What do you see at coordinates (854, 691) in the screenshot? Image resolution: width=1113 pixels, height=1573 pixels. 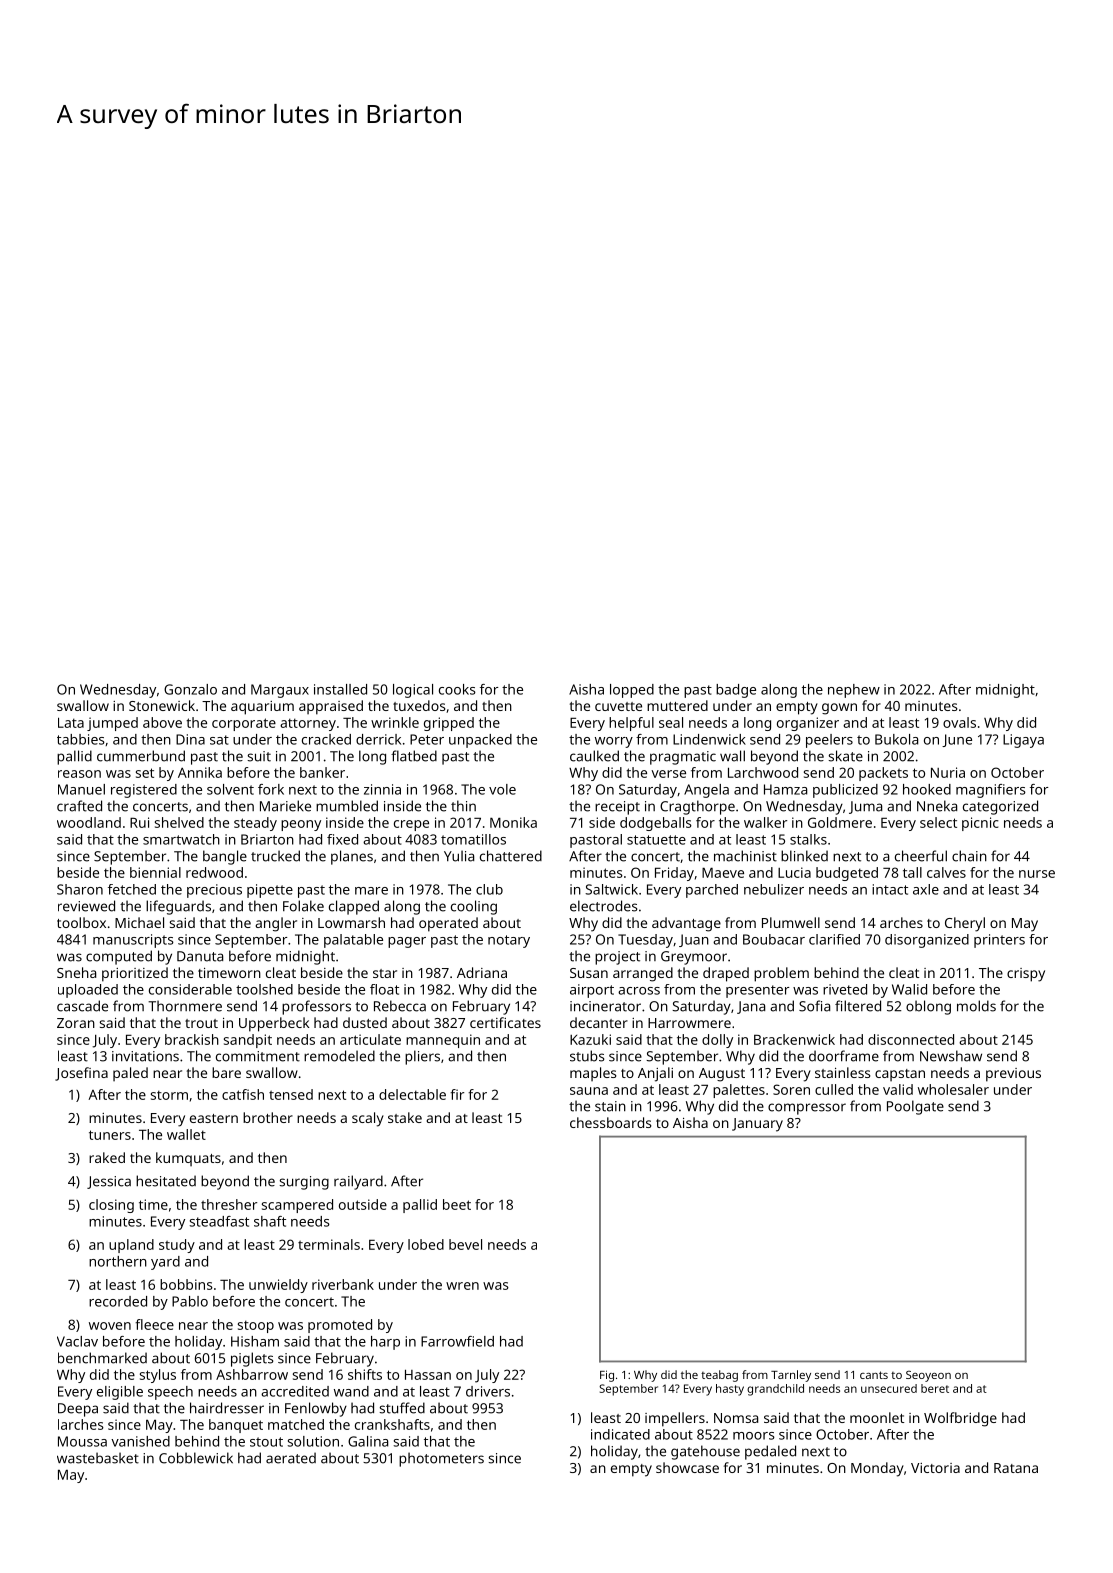 I see `nephew` at bounding box center [854, 691].
